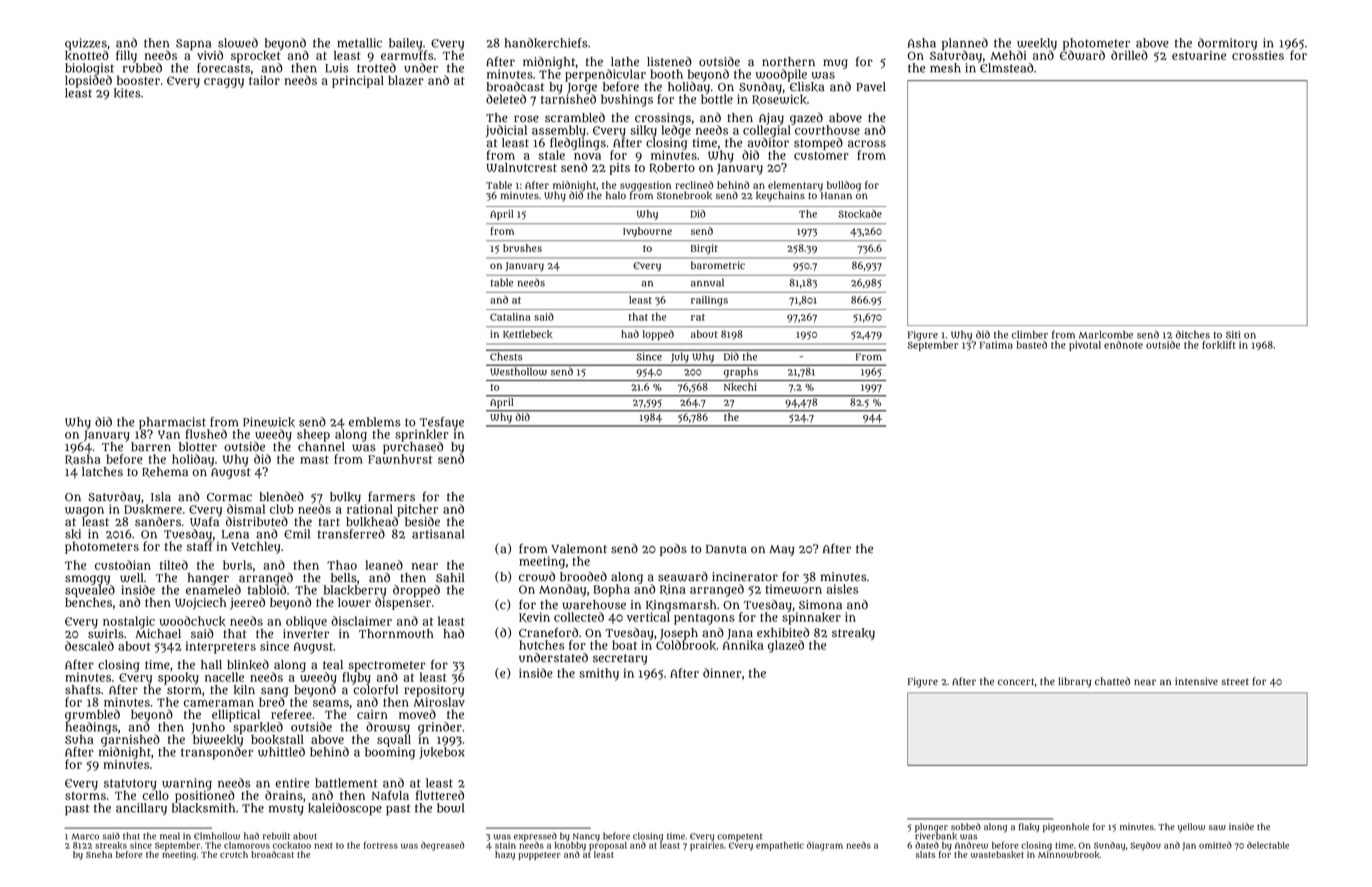 This page has height=887, width=1372. Describe the element at coordinates (795, 186) in the page. I see `elementary` at that location.
